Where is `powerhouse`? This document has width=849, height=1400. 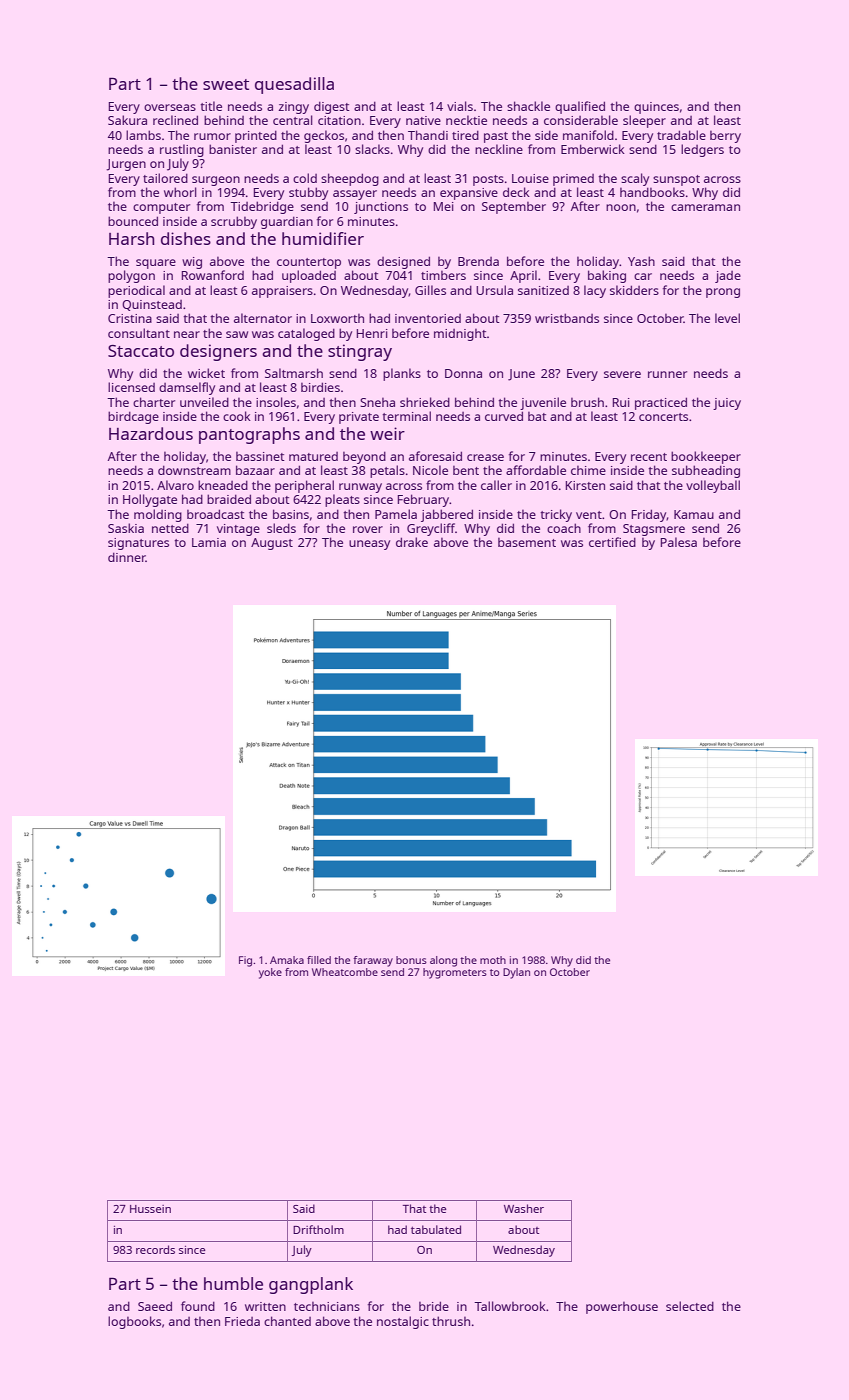 powerhouse is located at coordinates (622, 1308).
